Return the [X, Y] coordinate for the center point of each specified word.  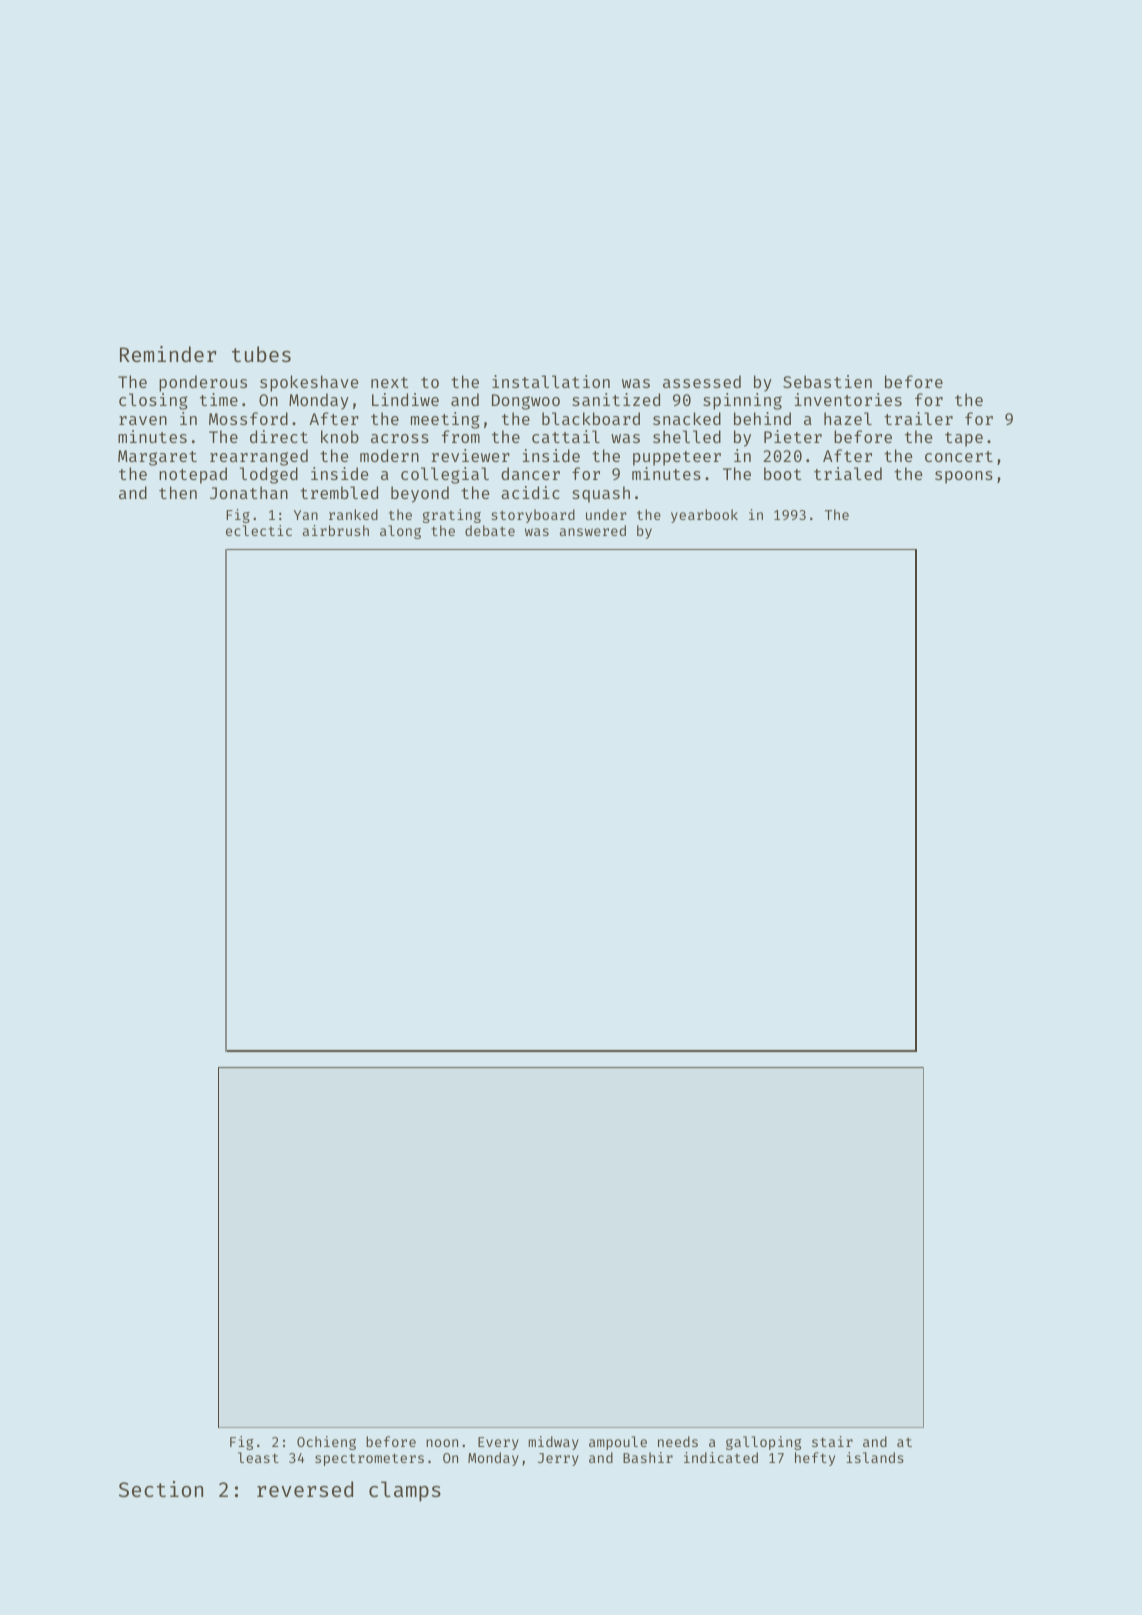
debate [490, 530]
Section [161, 1489]
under [606, 514]
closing [153, 401]
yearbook [704, 516]
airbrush [336, 530]
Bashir [648, 1457]
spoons [964, 477]
